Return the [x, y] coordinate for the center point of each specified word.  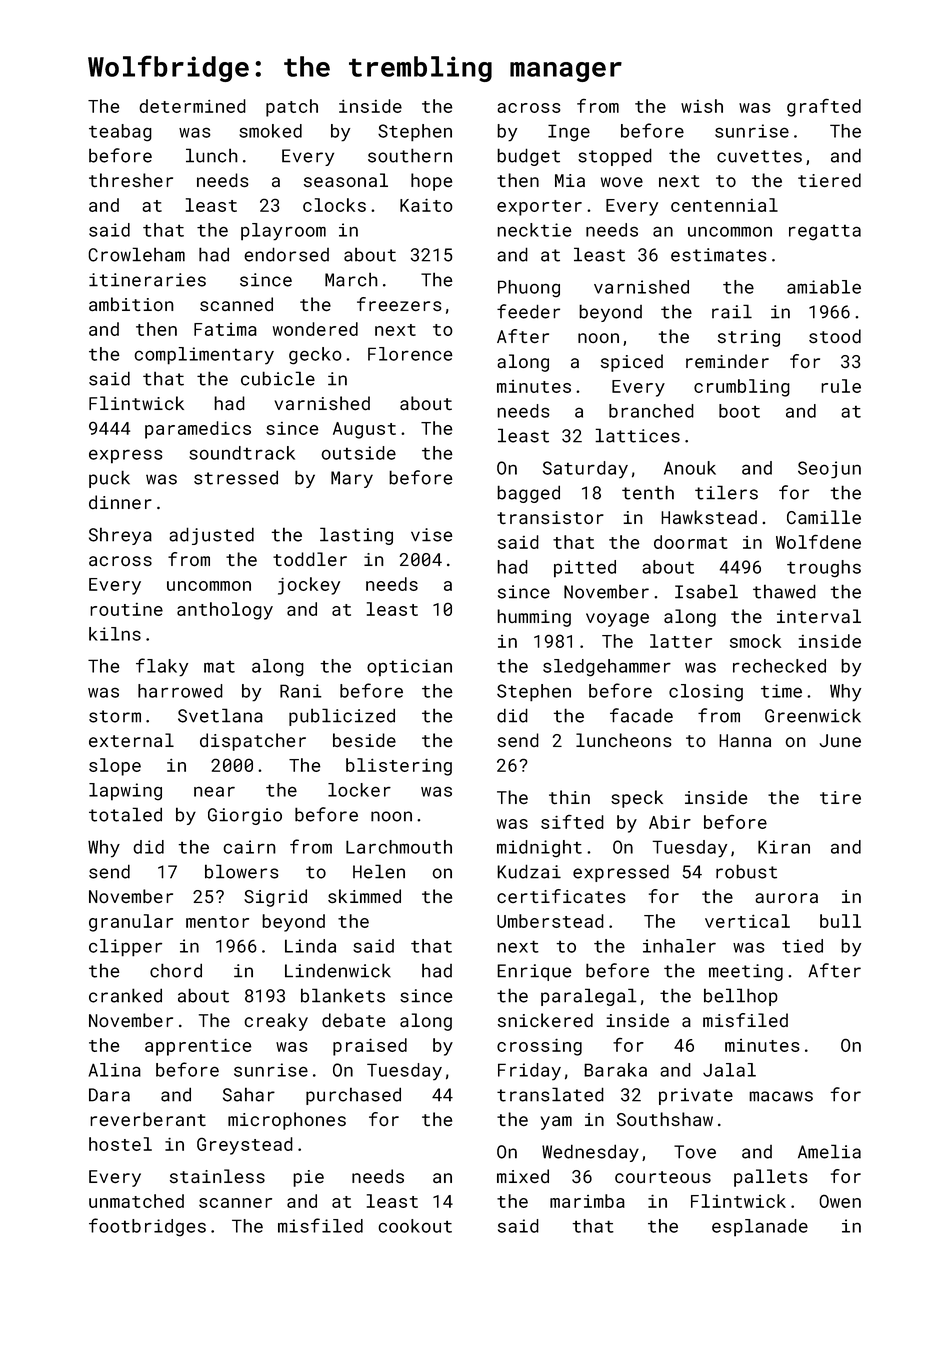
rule [841, 386]
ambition [131, 304]
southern [410, 155]
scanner [235, 1203]
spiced [632, 363]
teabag [120, 133]
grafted [824, 108]
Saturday [585, 470]
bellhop [741, 997]
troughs [824, 569]
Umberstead [550, 921]
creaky [276, 1022]
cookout [415, 1226]
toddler [310, 559]
